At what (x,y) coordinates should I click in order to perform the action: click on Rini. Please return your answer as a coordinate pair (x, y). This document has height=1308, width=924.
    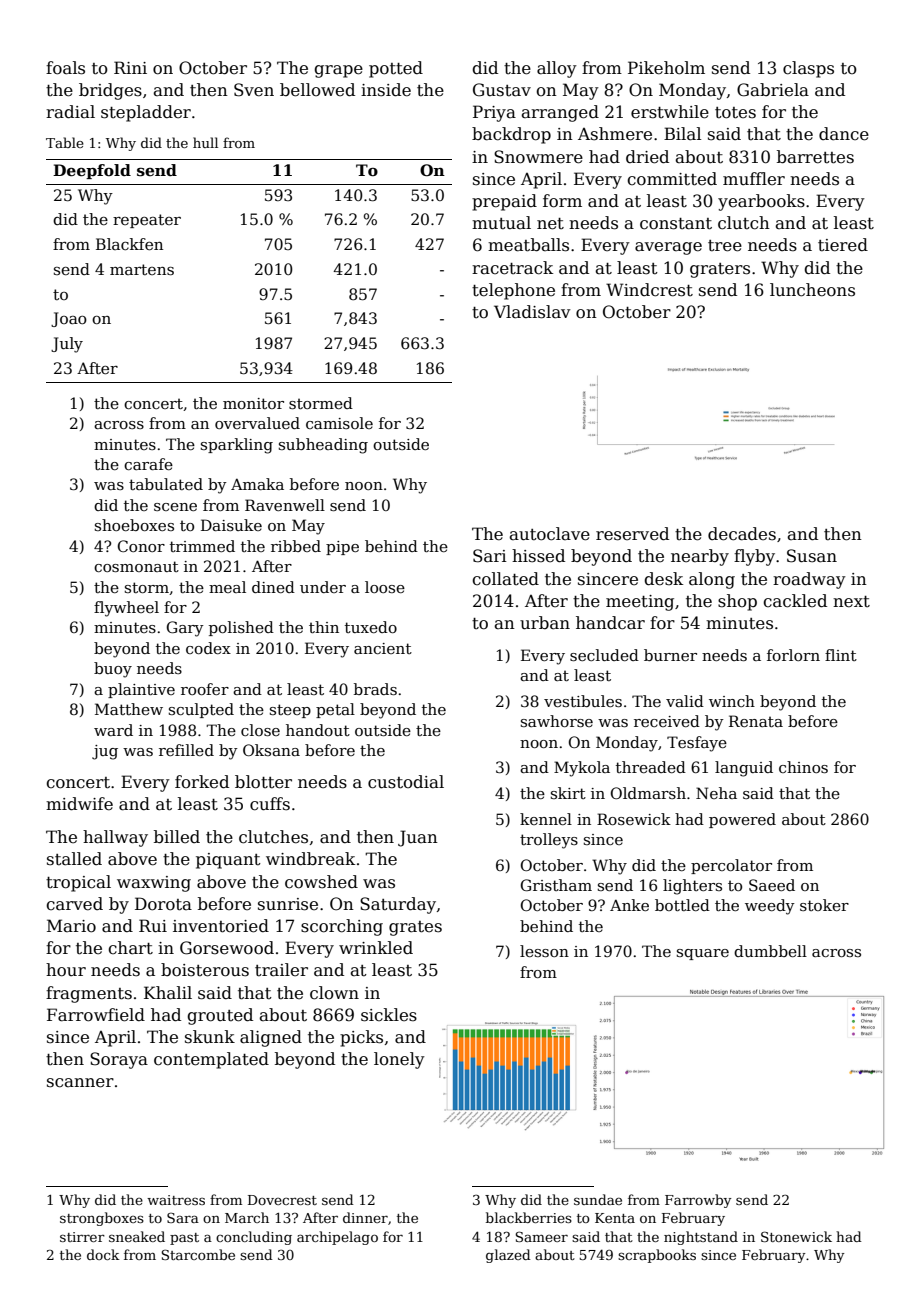
    Looking at the image, I should click on (130, 67).
